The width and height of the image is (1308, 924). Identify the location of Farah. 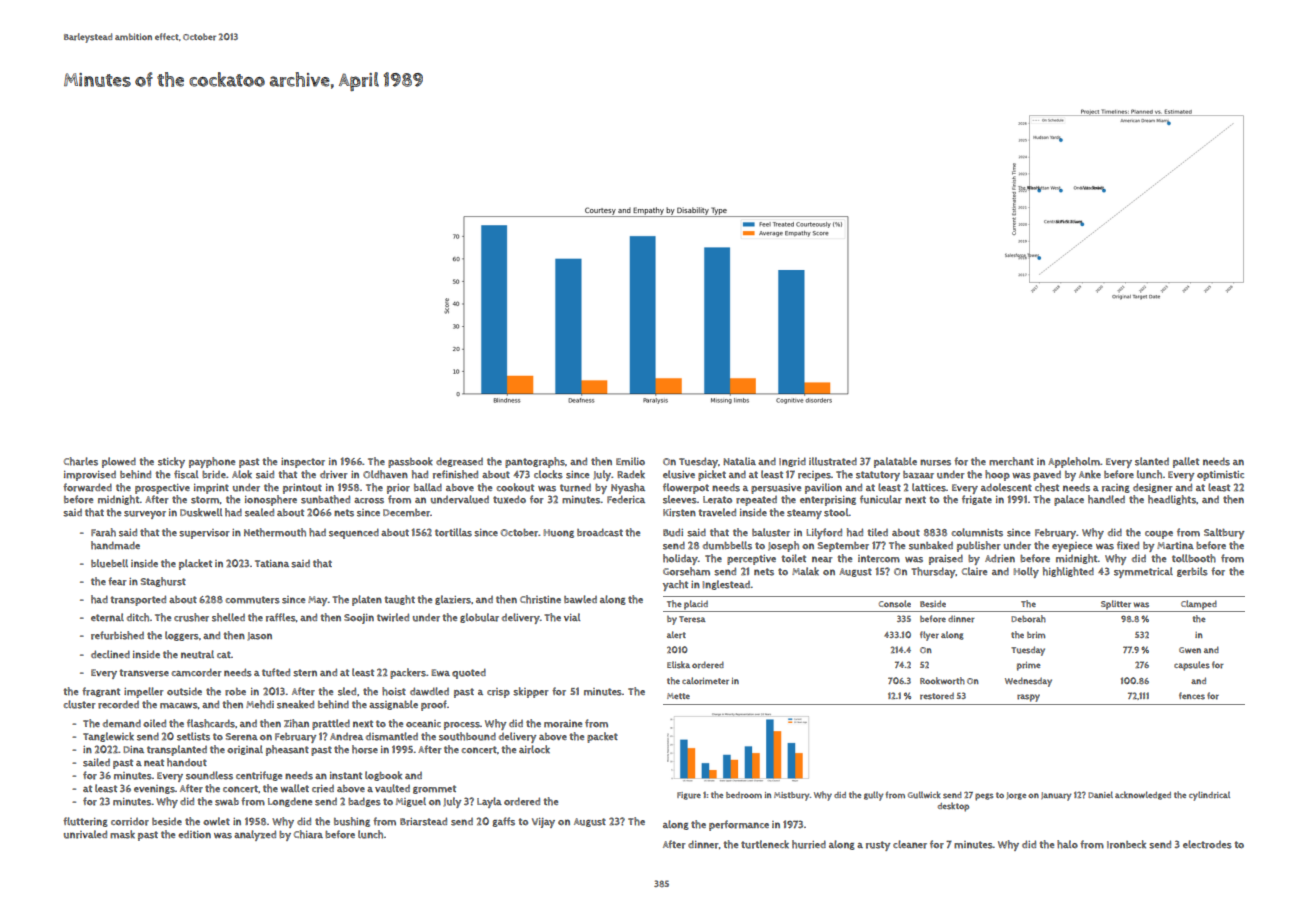
(103, 532).
